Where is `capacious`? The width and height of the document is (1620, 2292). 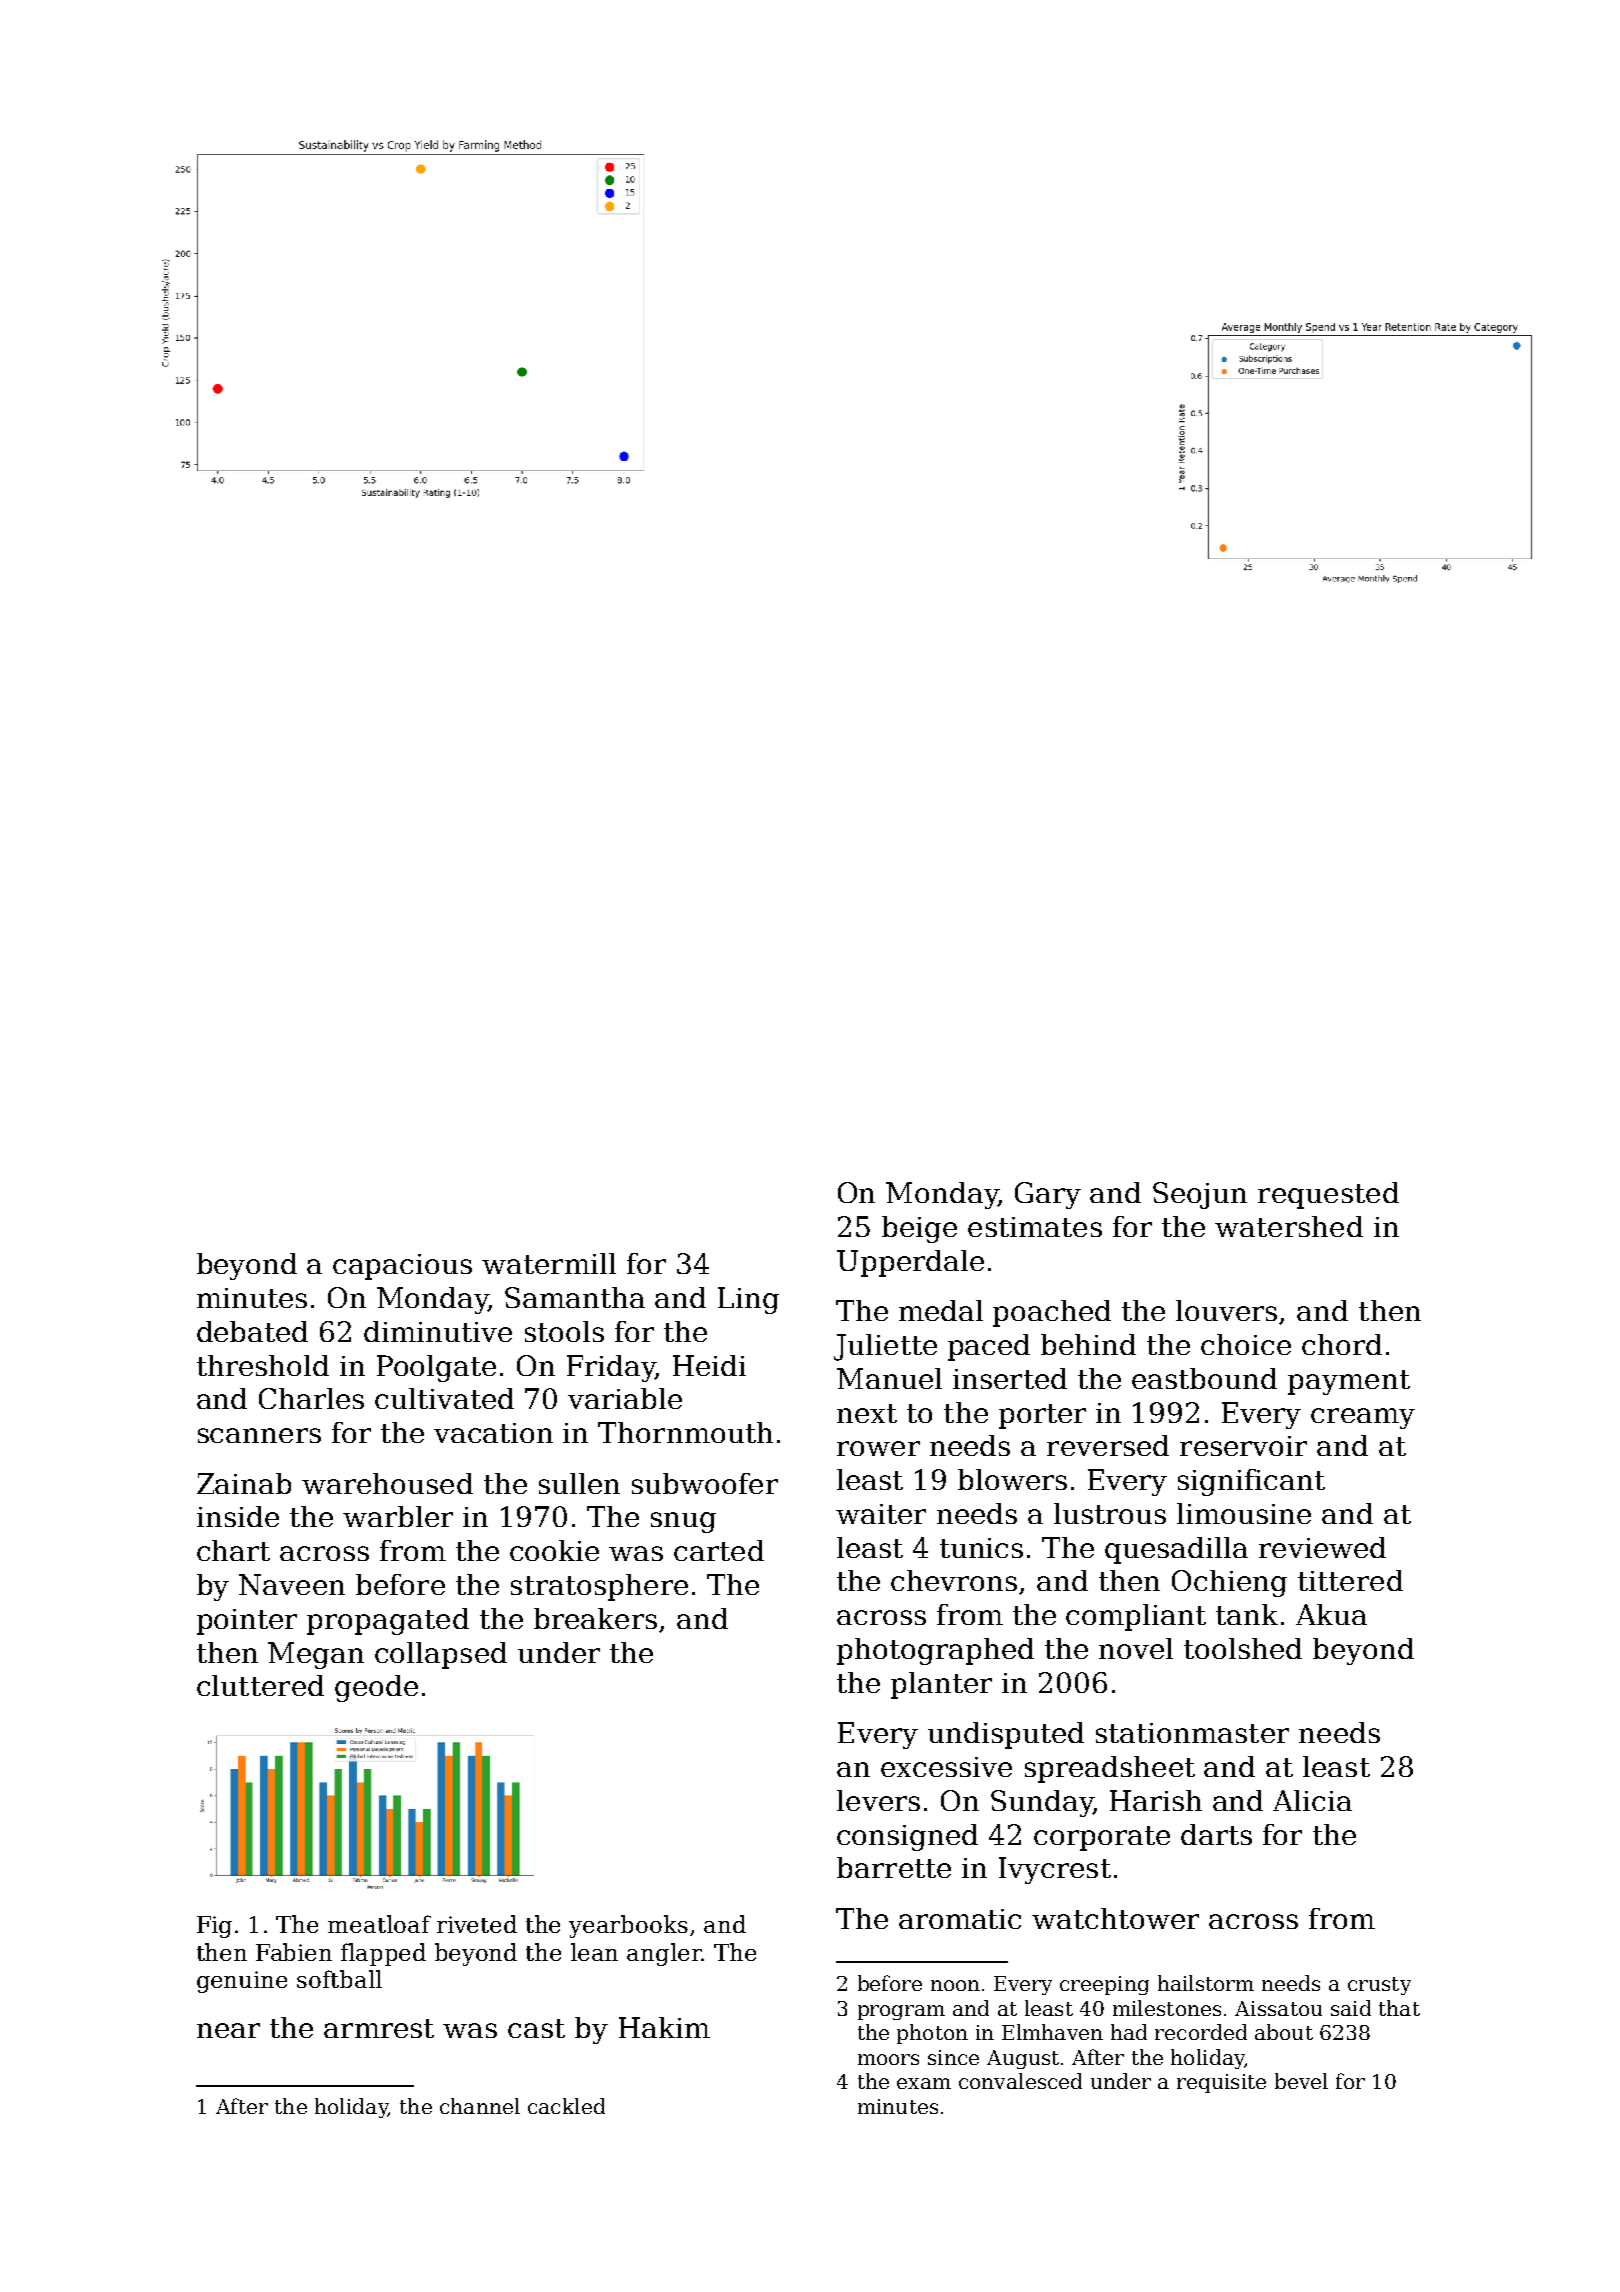 capacious is located at coordinates (402, 1267).
